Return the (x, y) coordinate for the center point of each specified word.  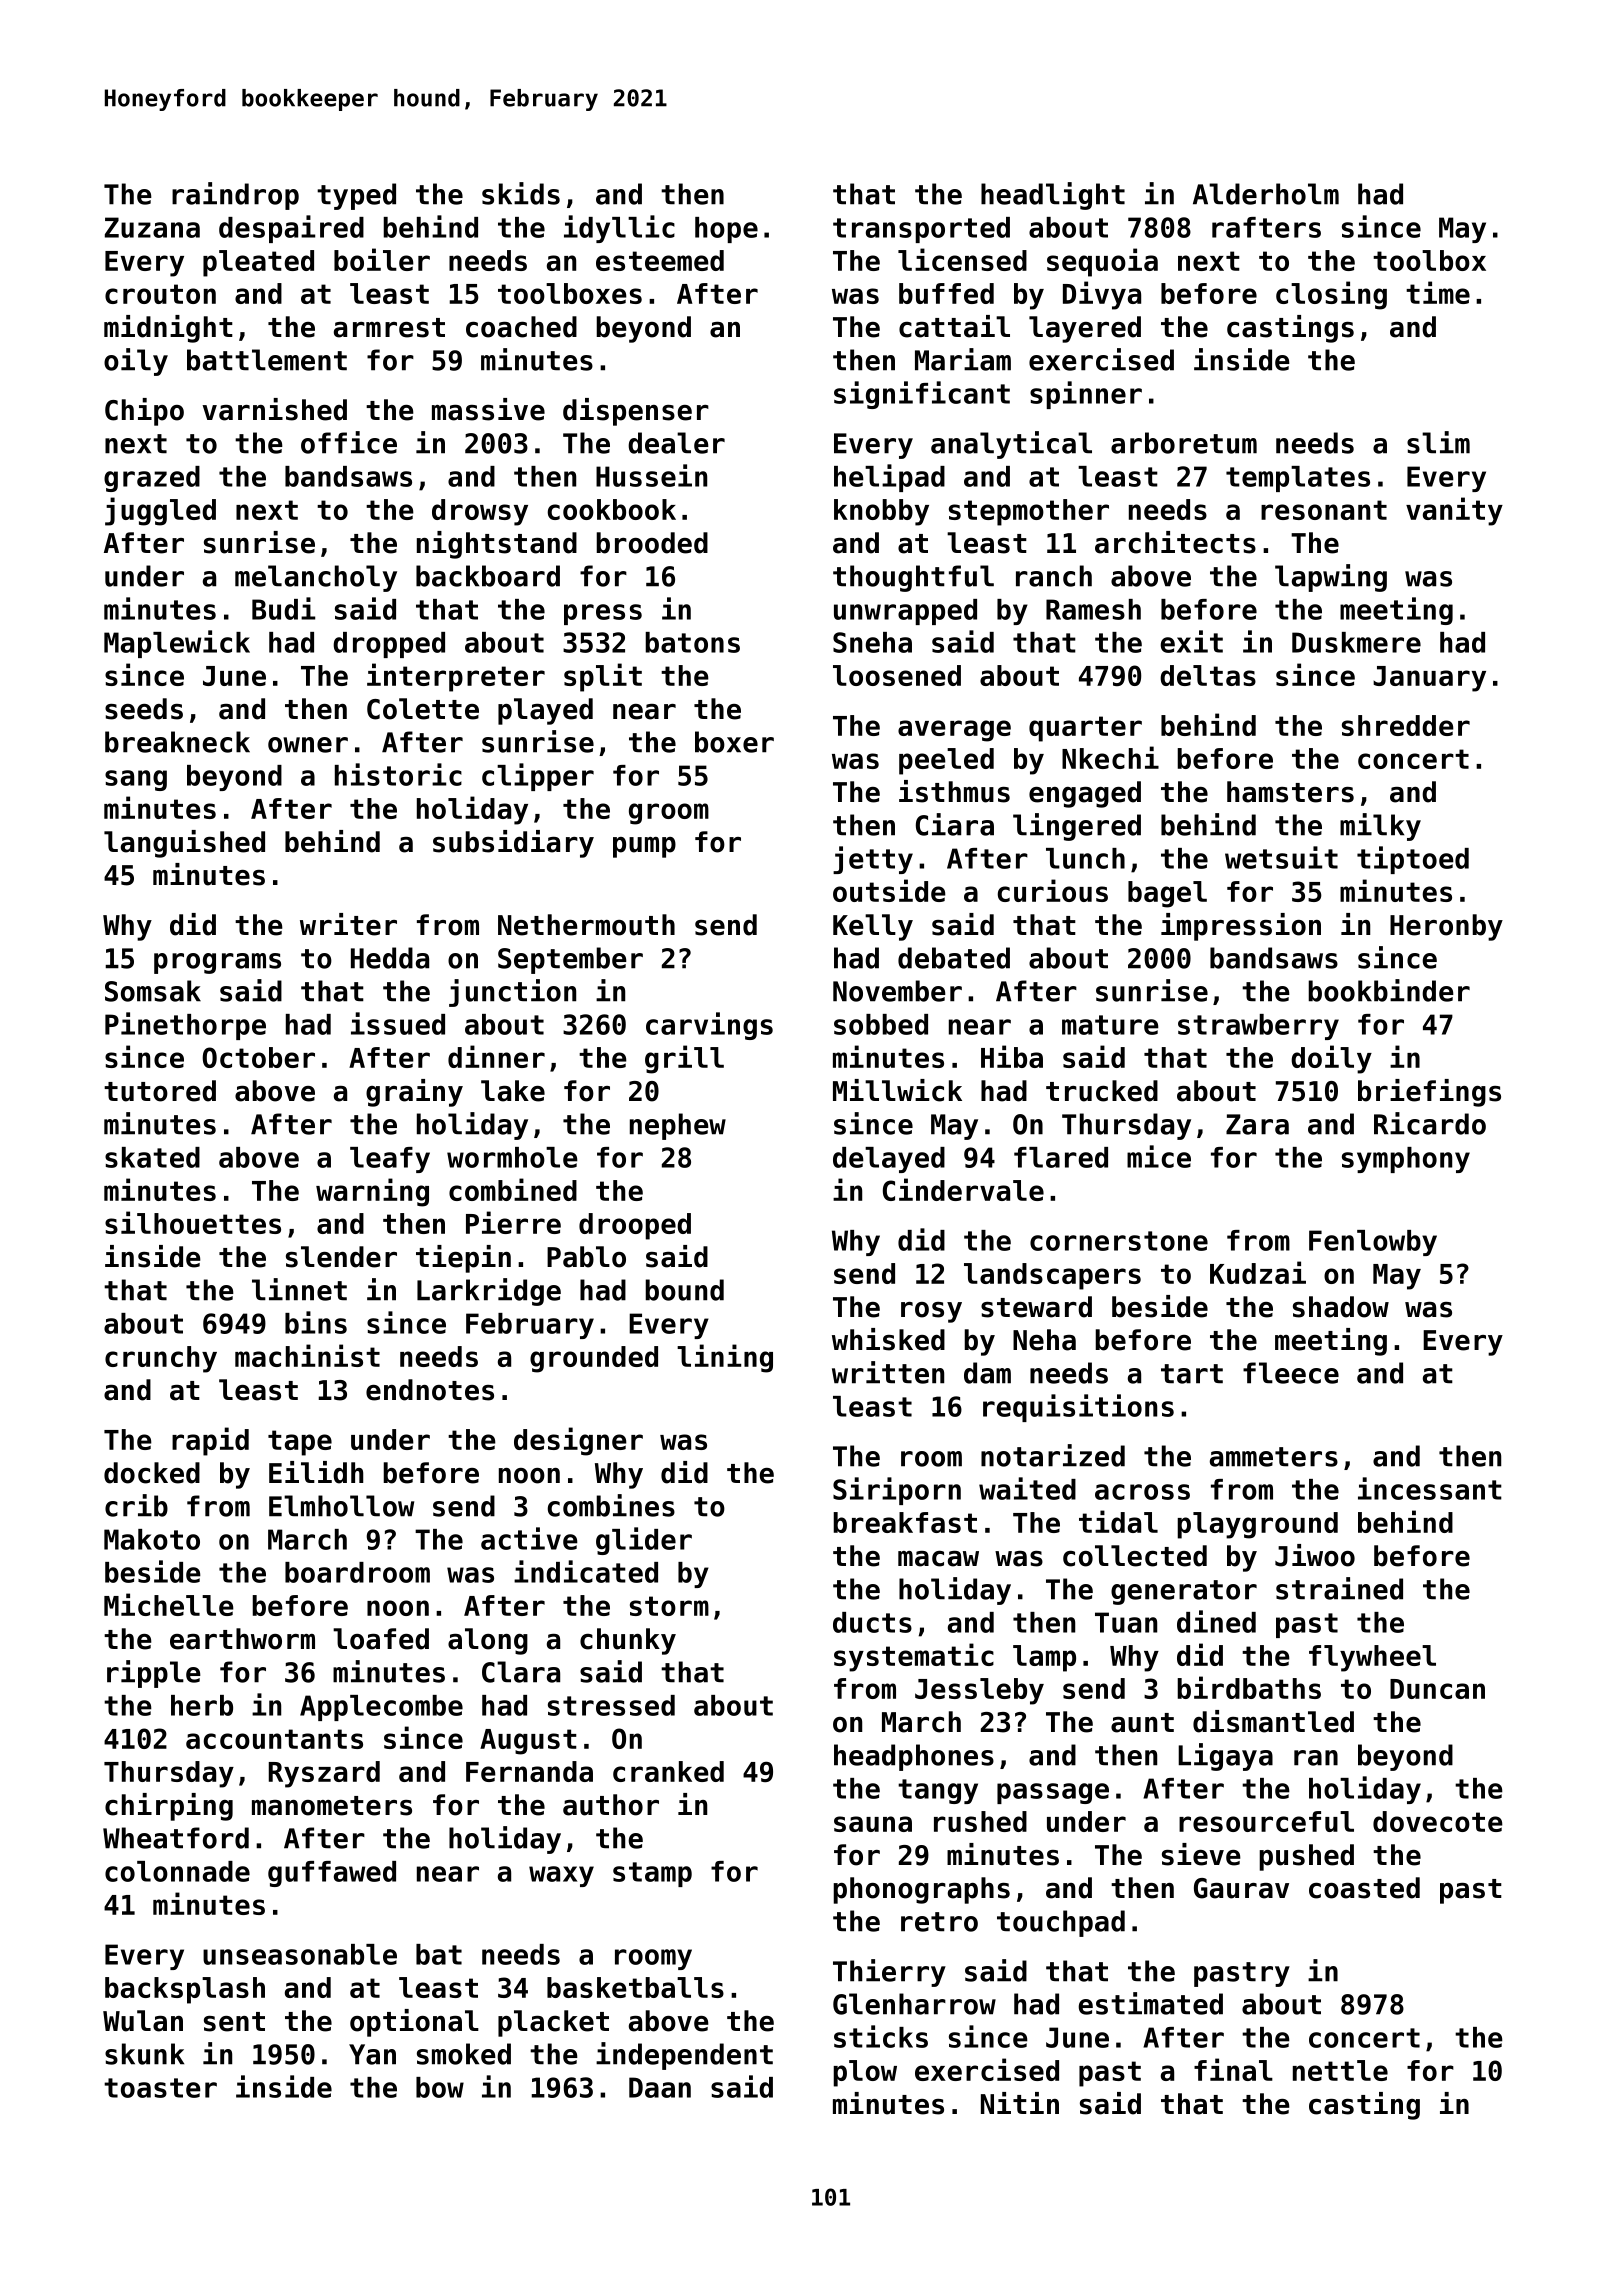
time (1438, 292)
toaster (160, 2088)
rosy (931, 1312)
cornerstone (1119, 1241)
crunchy (161, 1359)
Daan (660, 2087)
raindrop (235, 196)
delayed (889, 1160)
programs (217, 963)
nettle (1340, 2070)
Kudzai (1258, 1272)
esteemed (660, 260)
